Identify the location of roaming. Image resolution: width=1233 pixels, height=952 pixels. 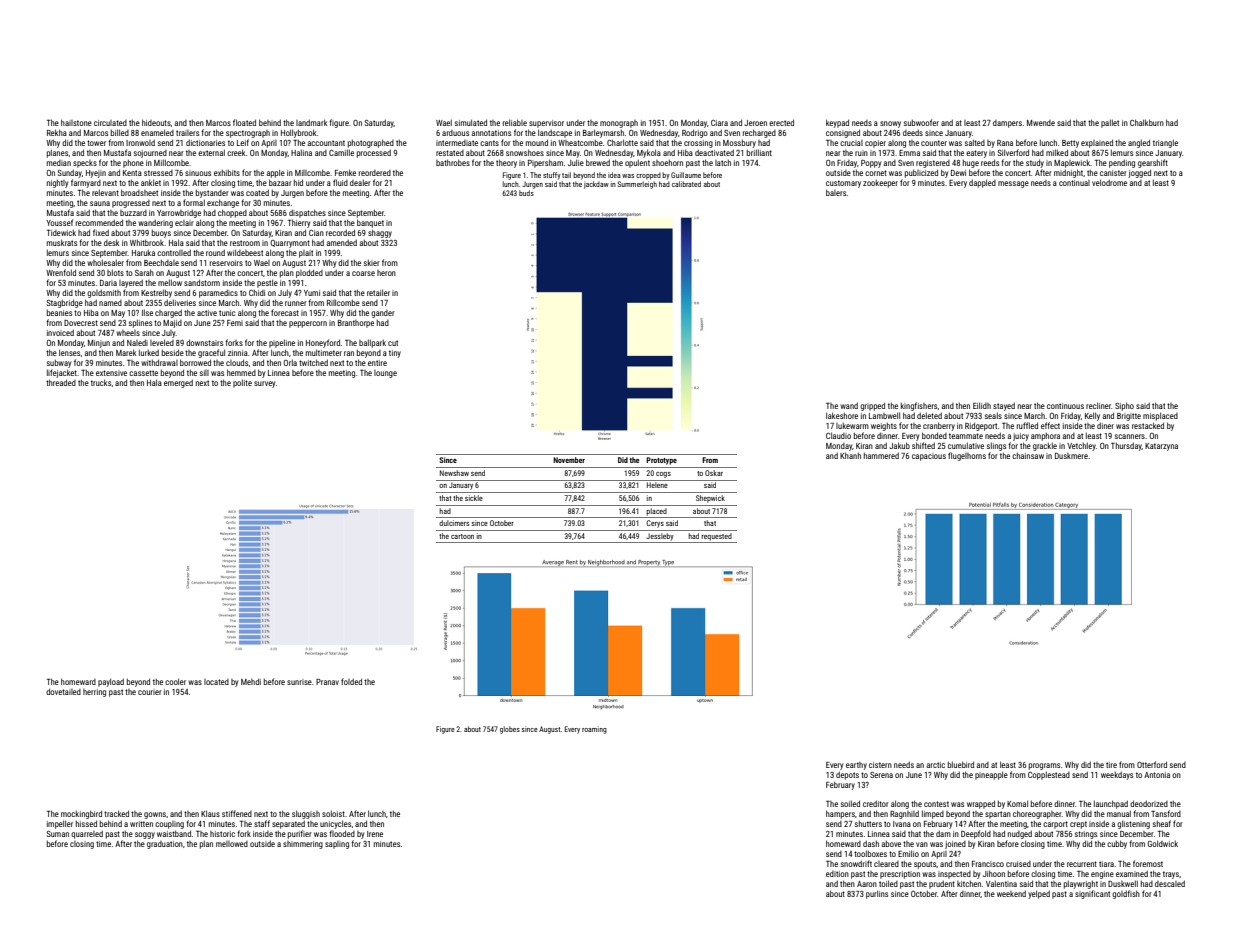
(594, 730).
